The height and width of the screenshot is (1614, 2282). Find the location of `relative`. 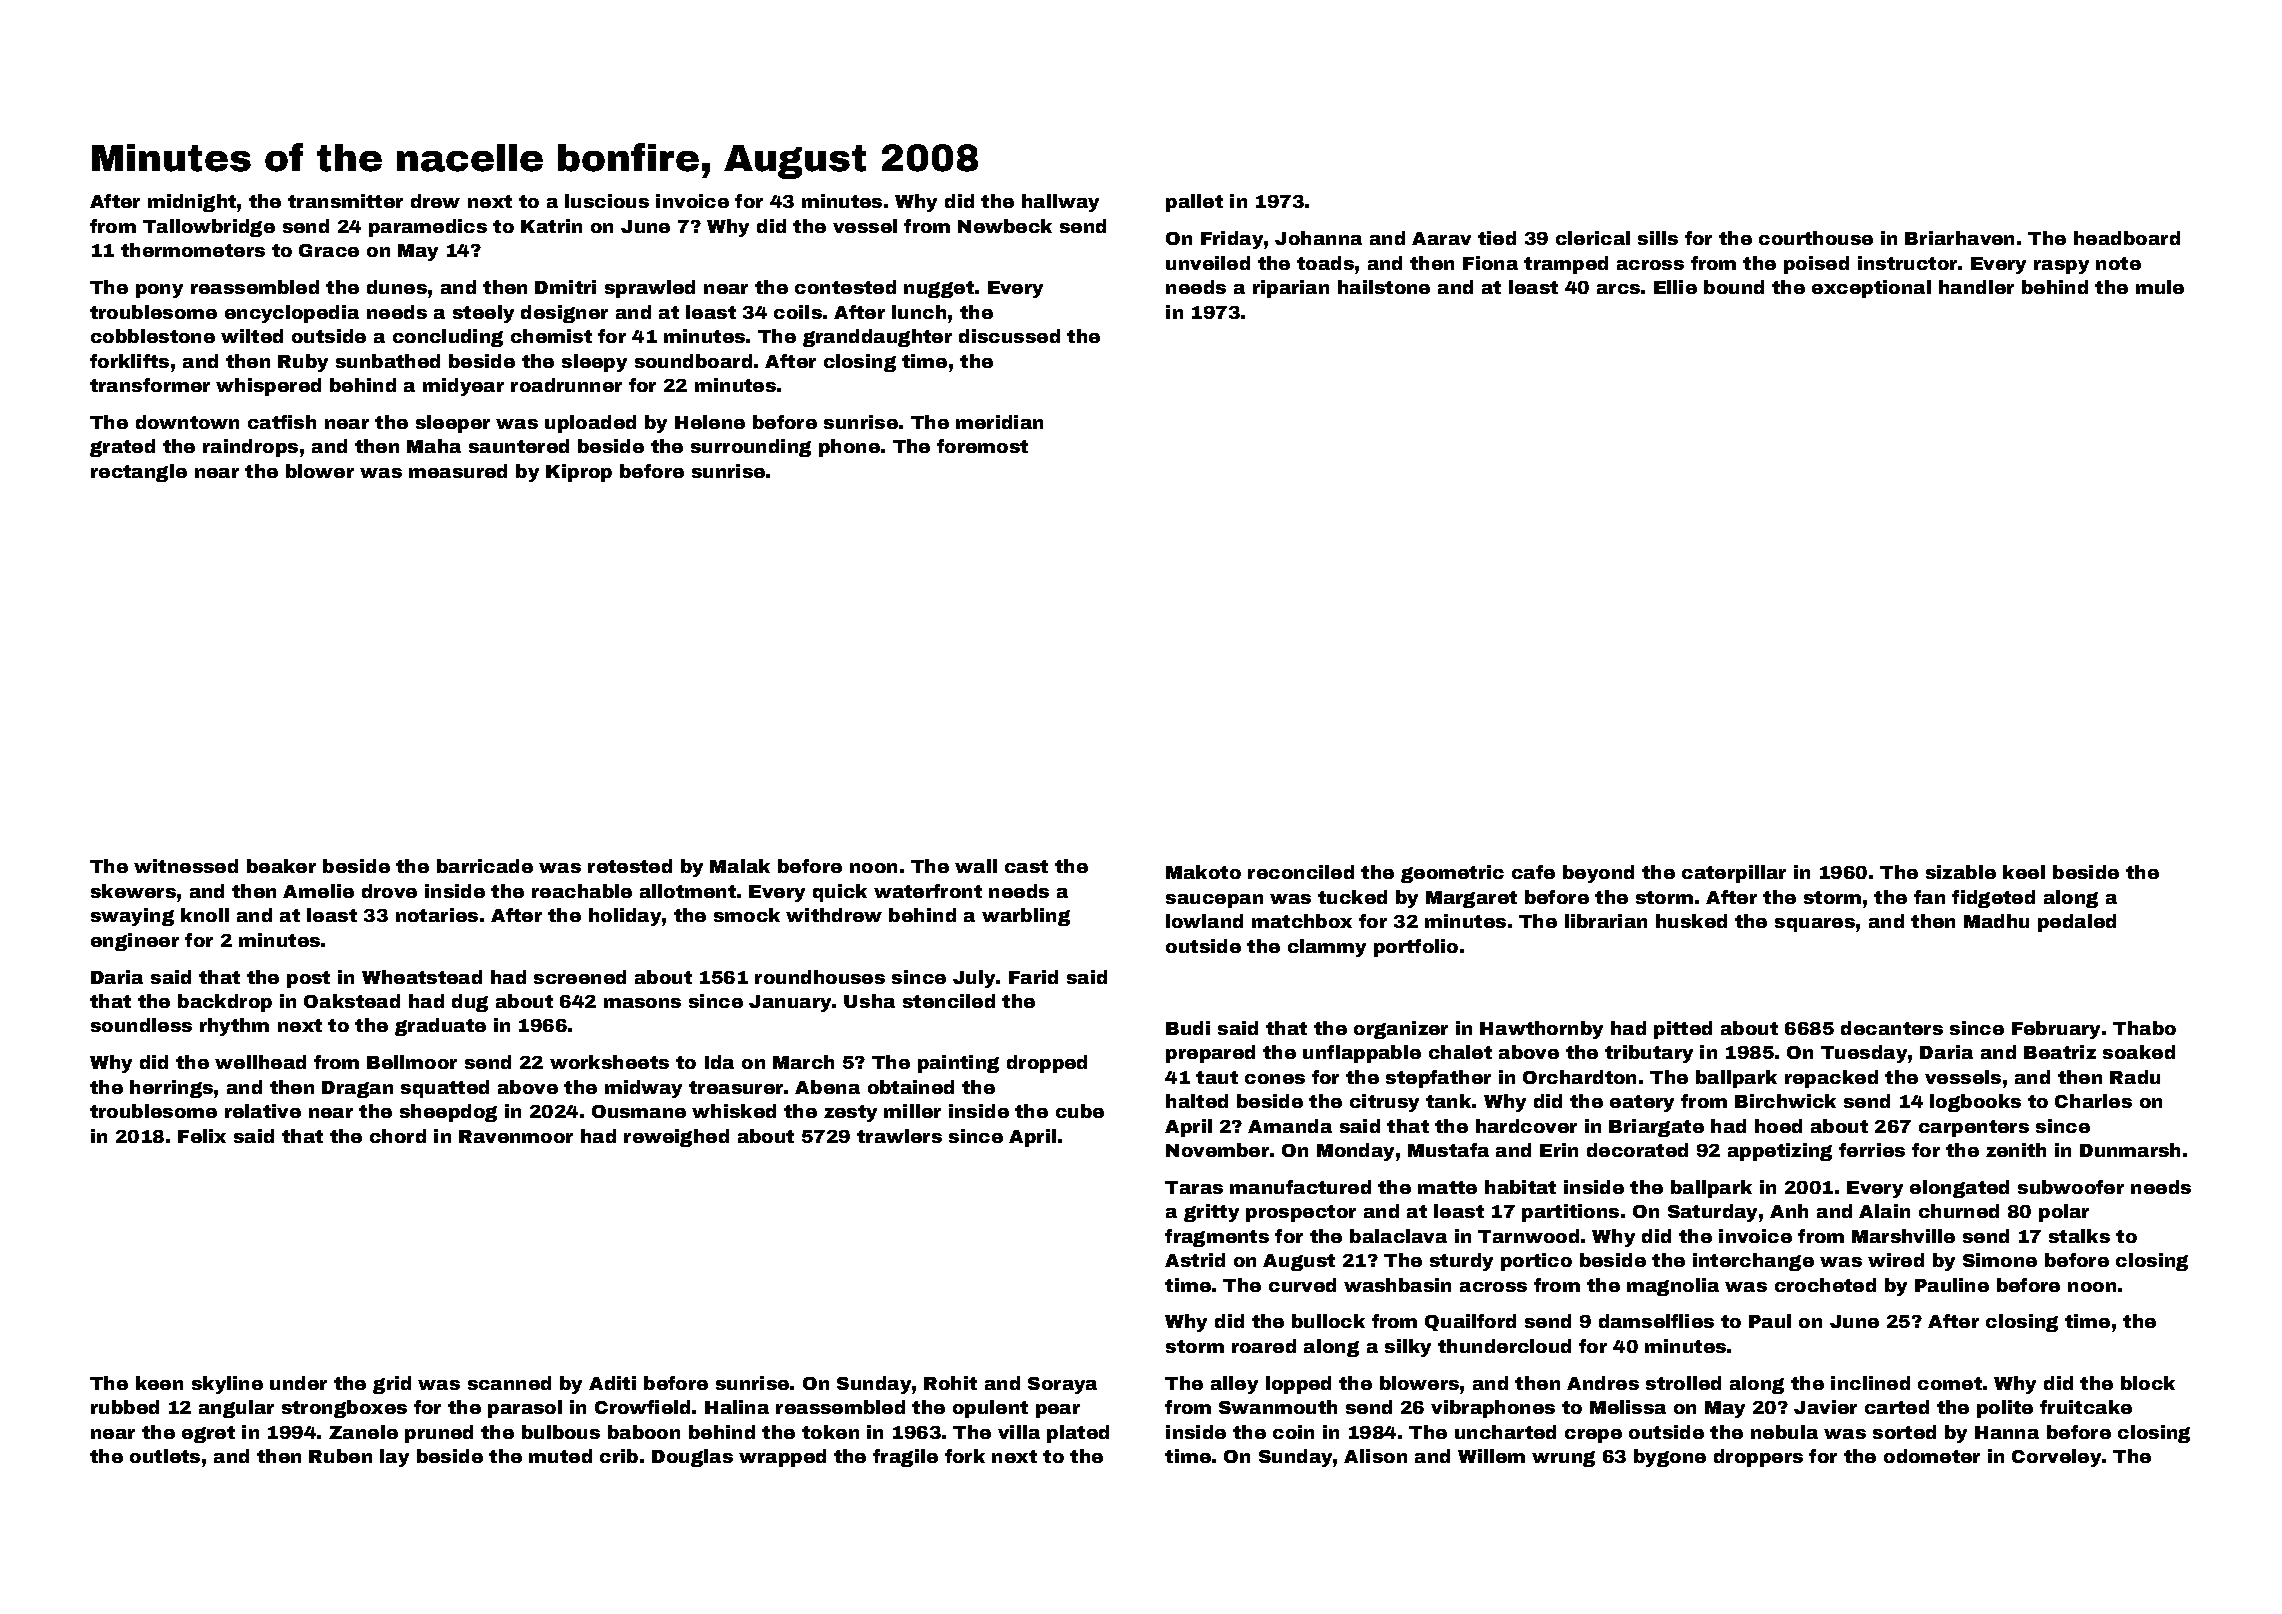

relative is located at coordinates (263, 1111).
